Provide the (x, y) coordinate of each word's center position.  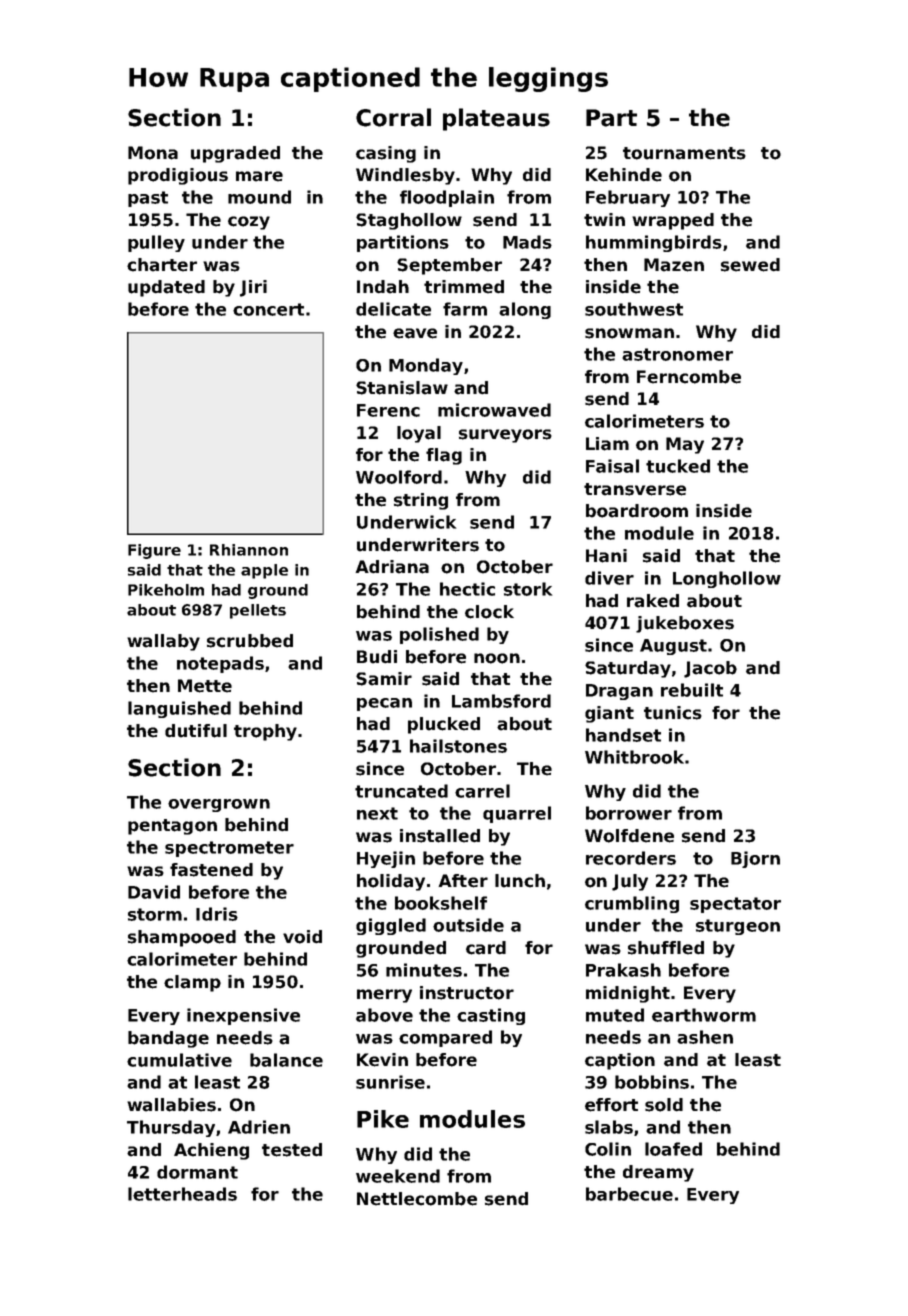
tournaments (684, 153)
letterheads (182, 1194)
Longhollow (727, 579)
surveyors (505, 436)
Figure (154, 551)
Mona (153, 153)
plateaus (496, 119)
